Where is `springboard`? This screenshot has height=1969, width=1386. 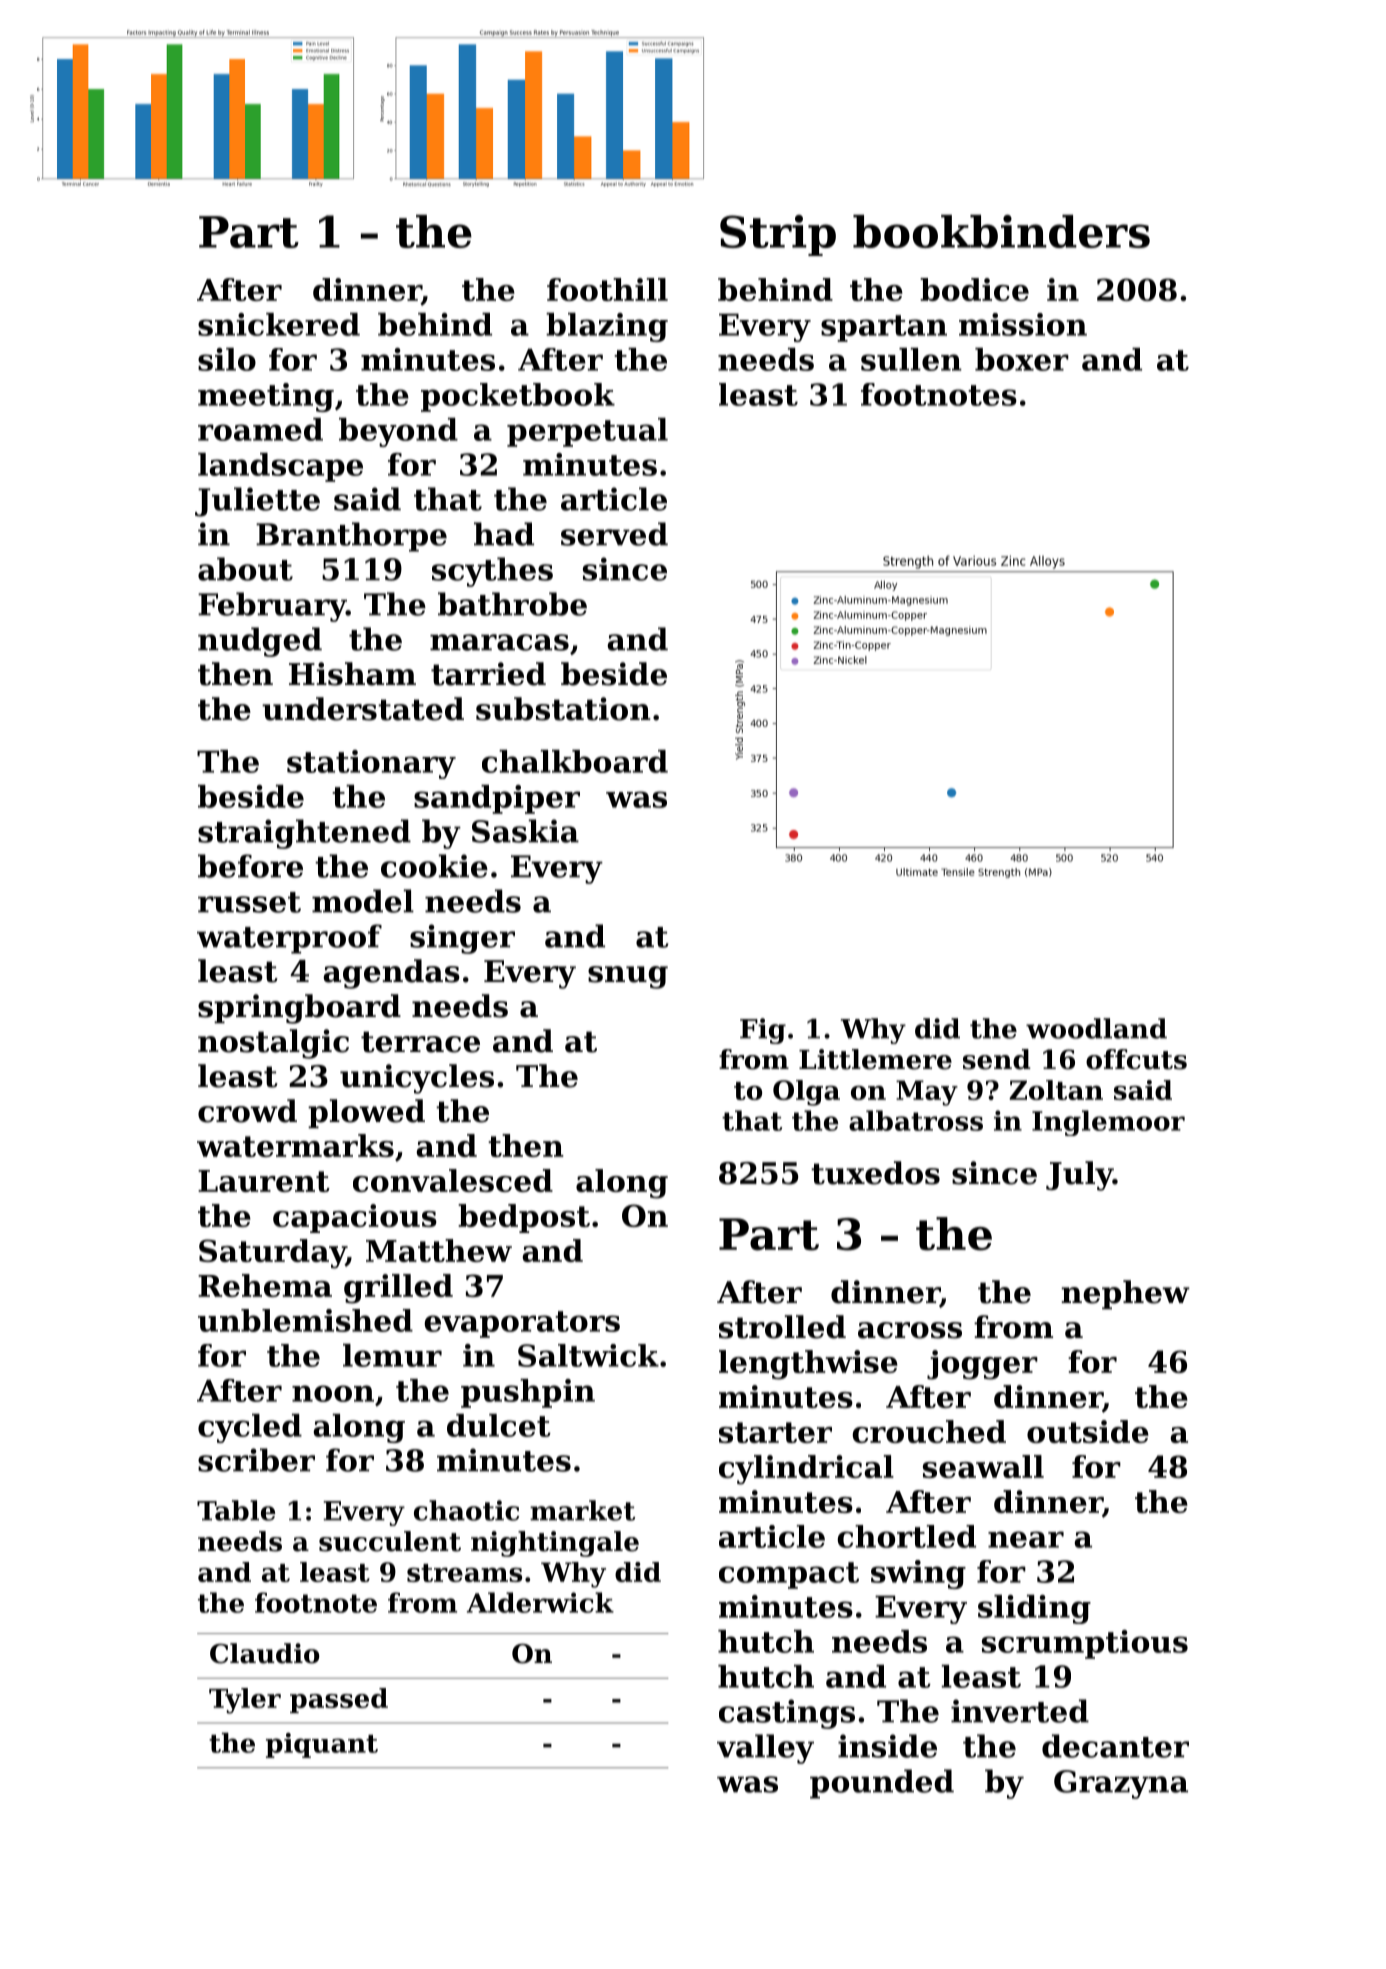
springboard is located at coordinates (299, 1009).
